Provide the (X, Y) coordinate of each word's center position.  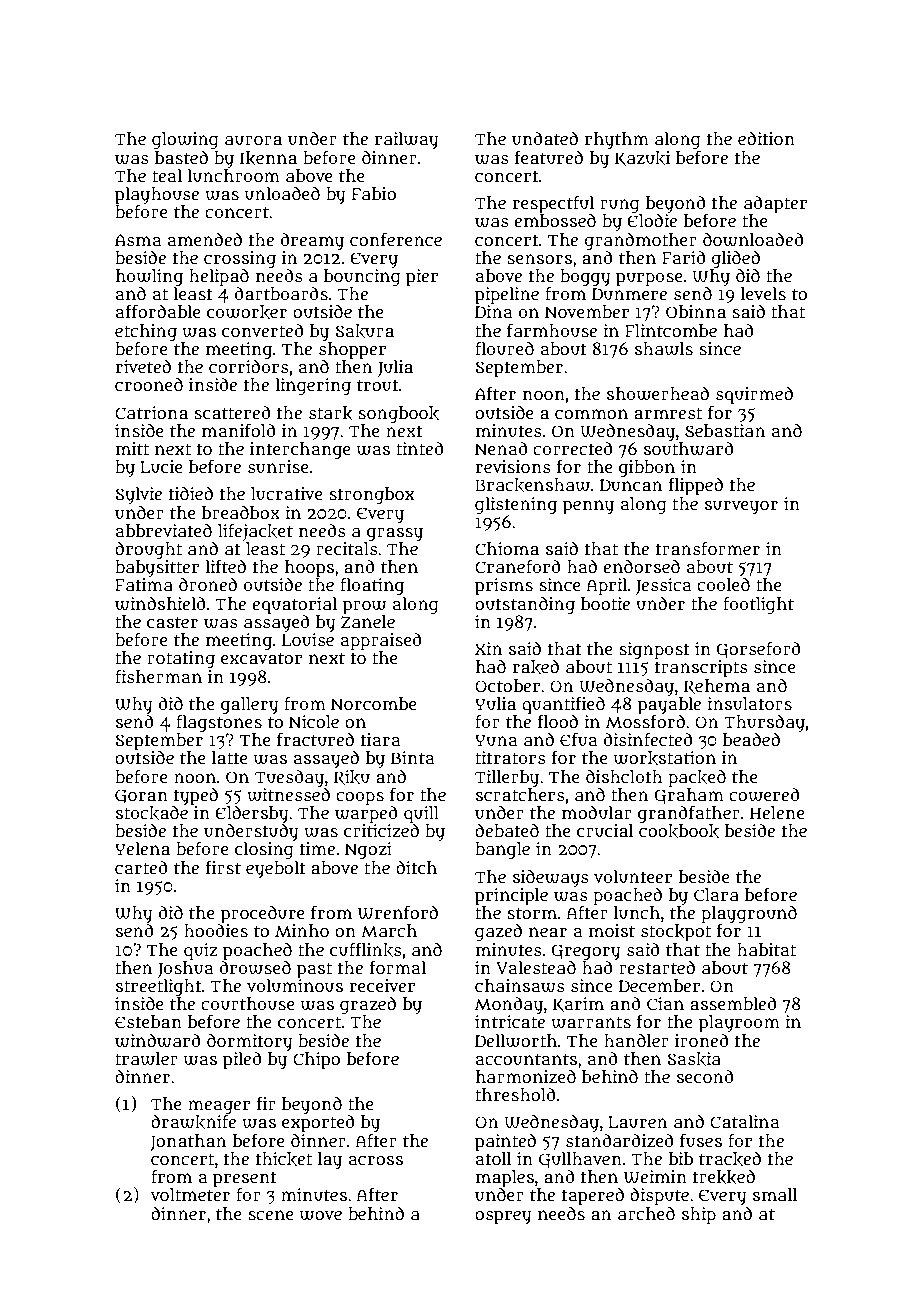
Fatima (144, 585)
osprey (503, 1218)
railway (407, 141)
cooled (723, 584)
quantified (563, 705)
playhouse (157, 196)
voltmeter (190, 1194)
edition (766, 138)
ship (699, 1216)
